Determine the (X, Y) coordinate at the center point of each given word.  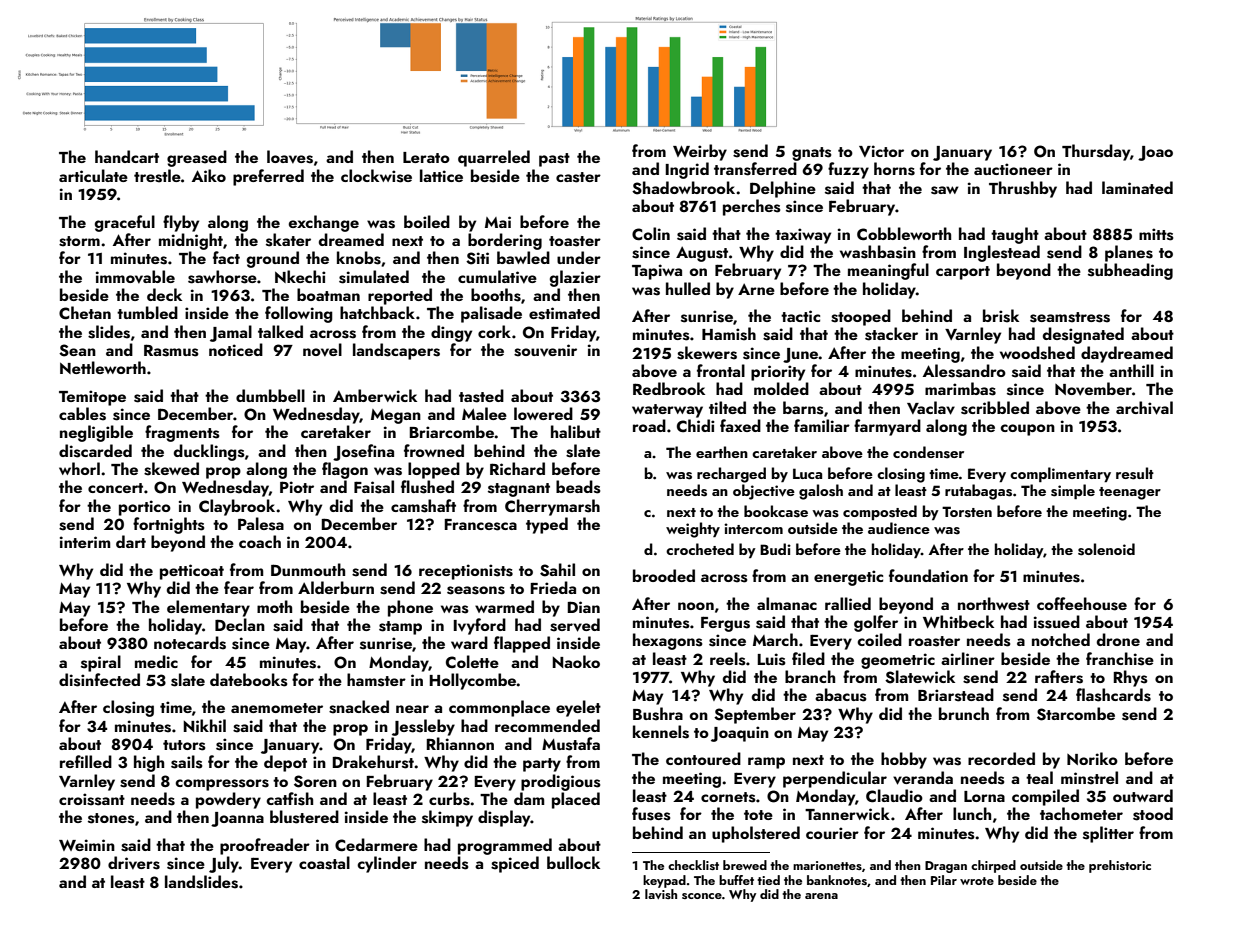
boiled (427, 221)
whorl (79, 468)
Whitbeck (958, 621)
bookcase (776, 511)
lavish (661, 894)
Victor (881, 151)
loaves (290, 157)
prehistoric (1120, 866)
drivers (134, 863)
